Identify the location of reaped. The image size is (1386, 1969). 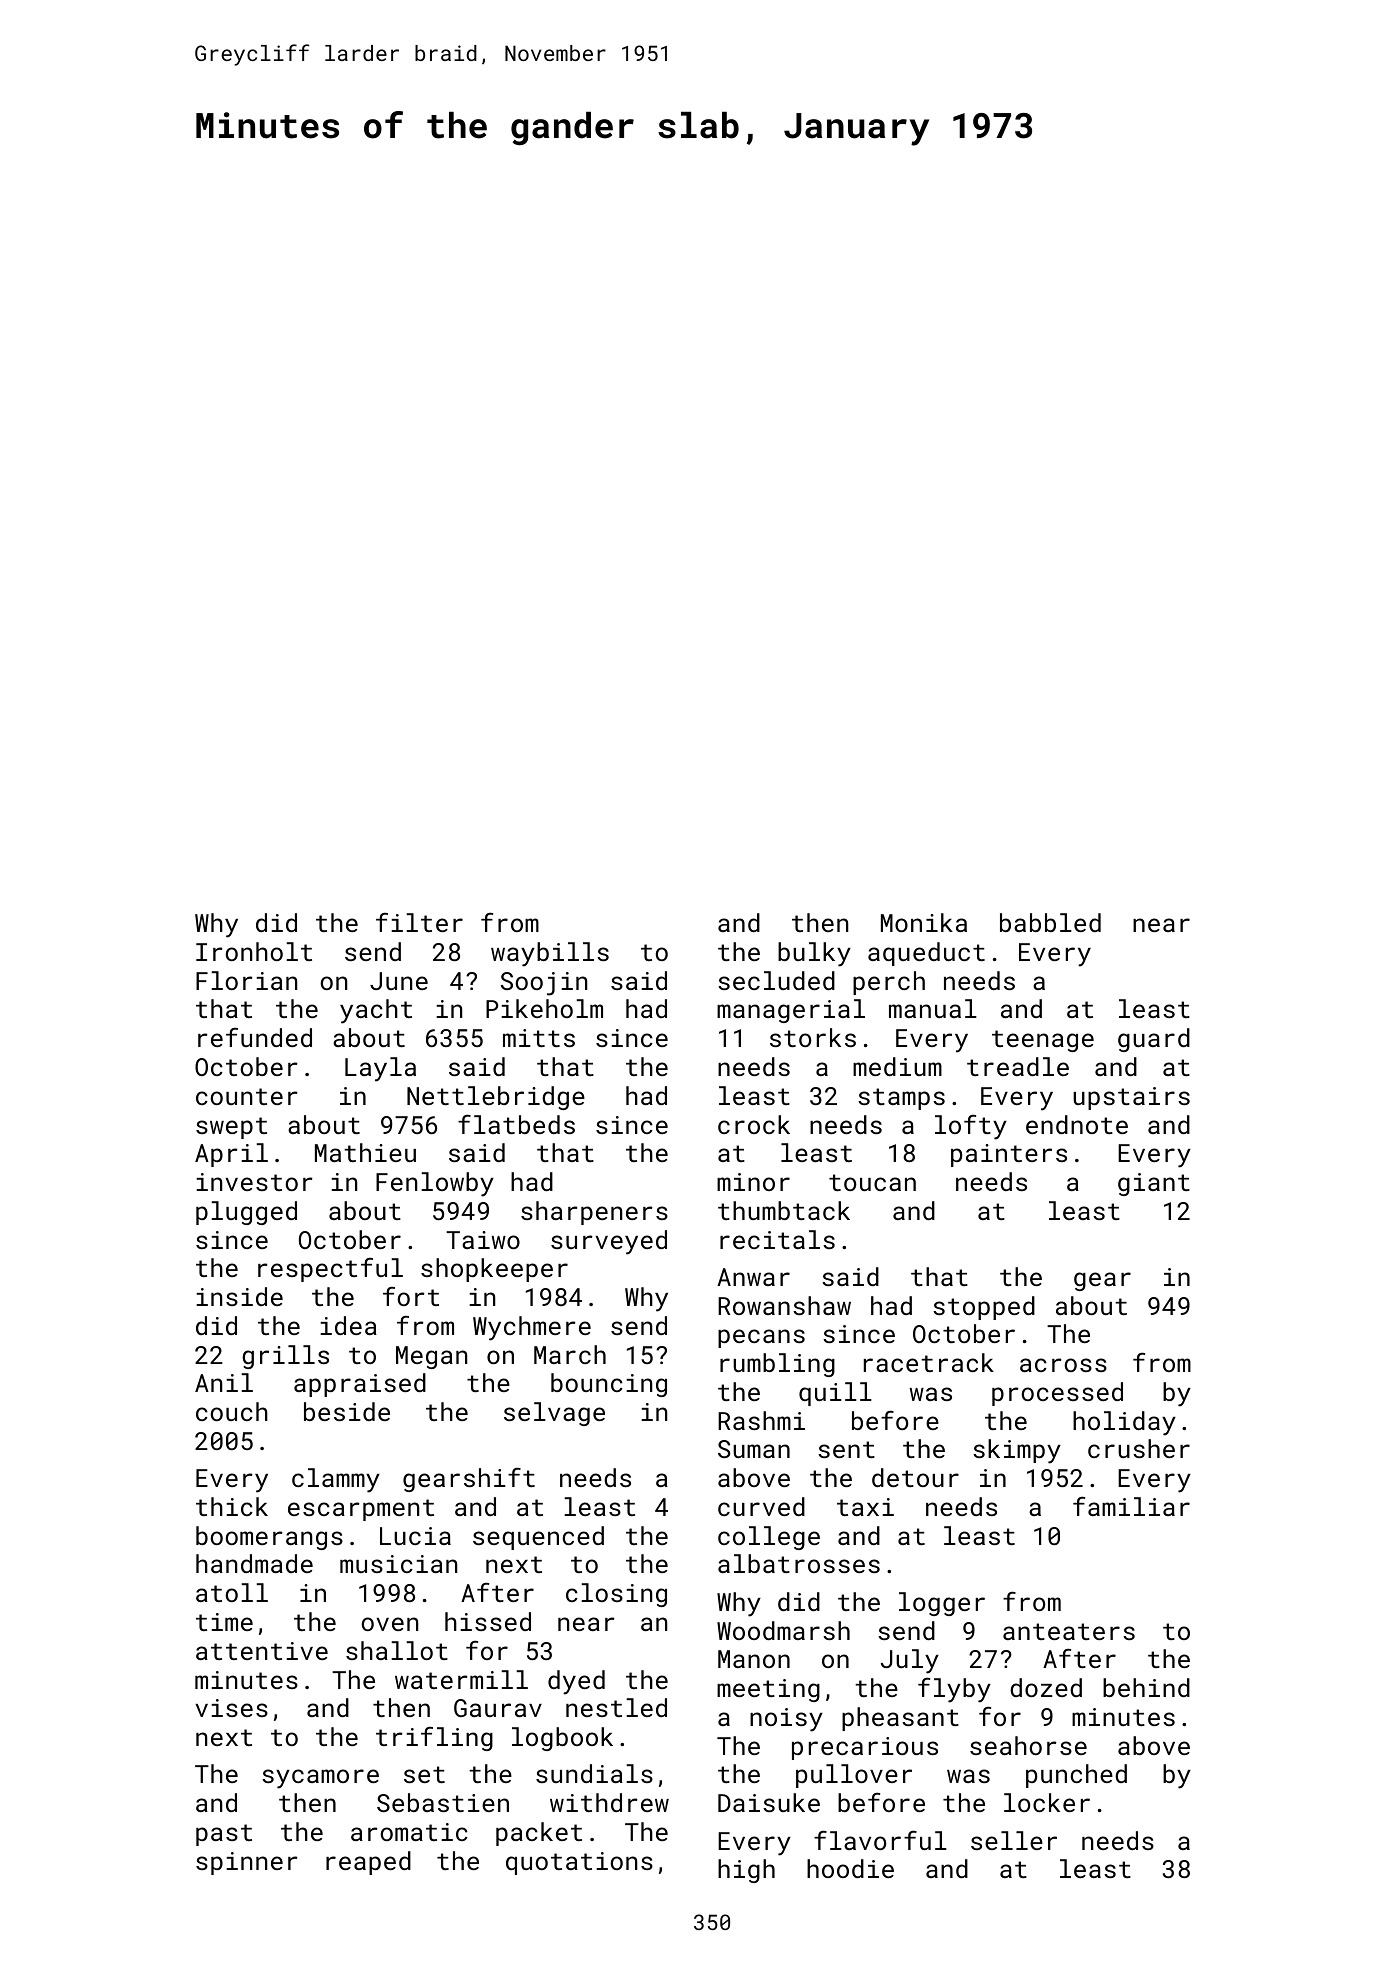
(368, 1863).
